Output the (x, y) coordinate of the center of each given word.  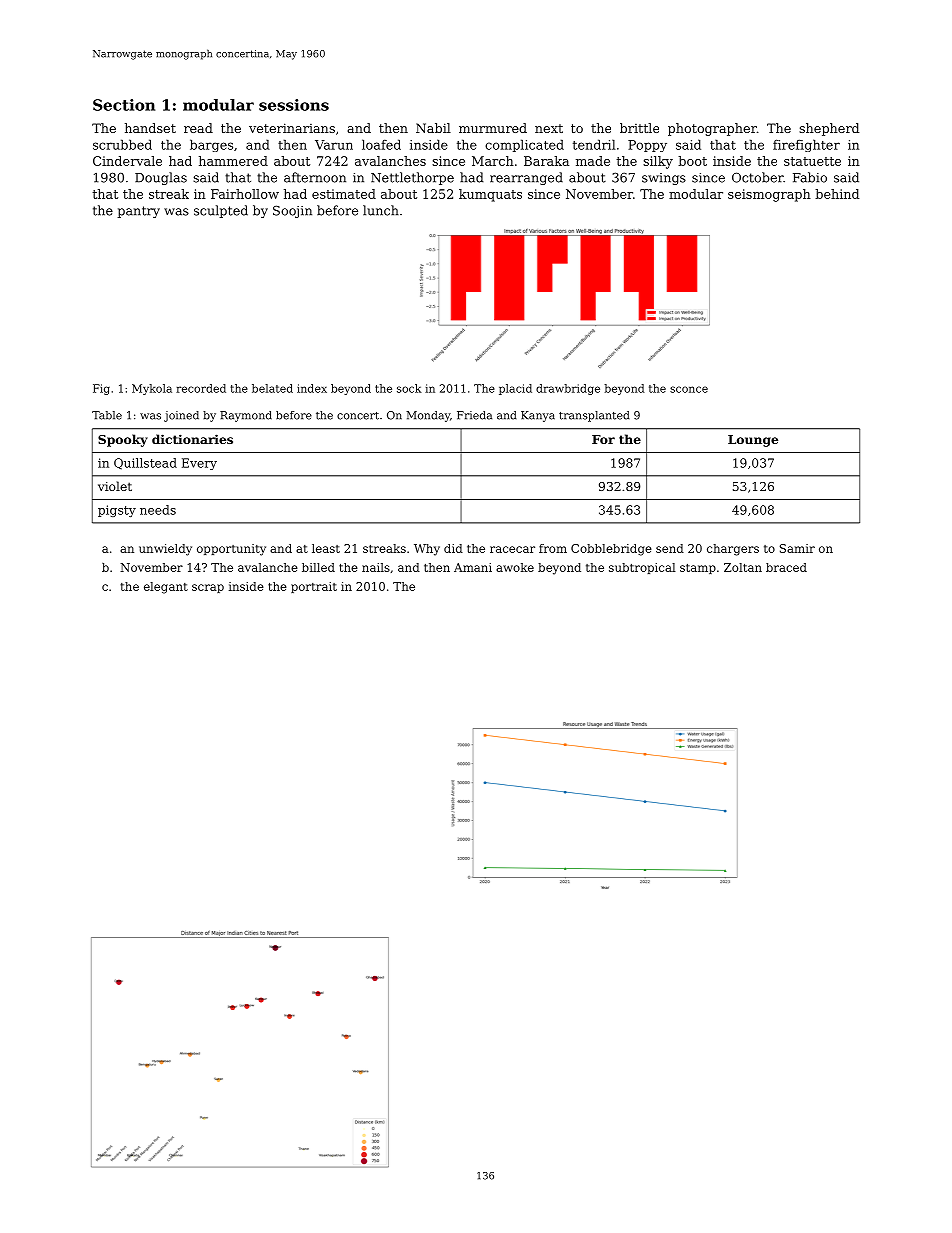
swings (664, 179)
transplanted (594, 416)
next (549, 128)
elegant (166, 588)
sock (409, 388)
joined (181, 416)
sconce (689, 389)
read (198, 128)
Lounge (753, 441)
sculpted (221, 211)
